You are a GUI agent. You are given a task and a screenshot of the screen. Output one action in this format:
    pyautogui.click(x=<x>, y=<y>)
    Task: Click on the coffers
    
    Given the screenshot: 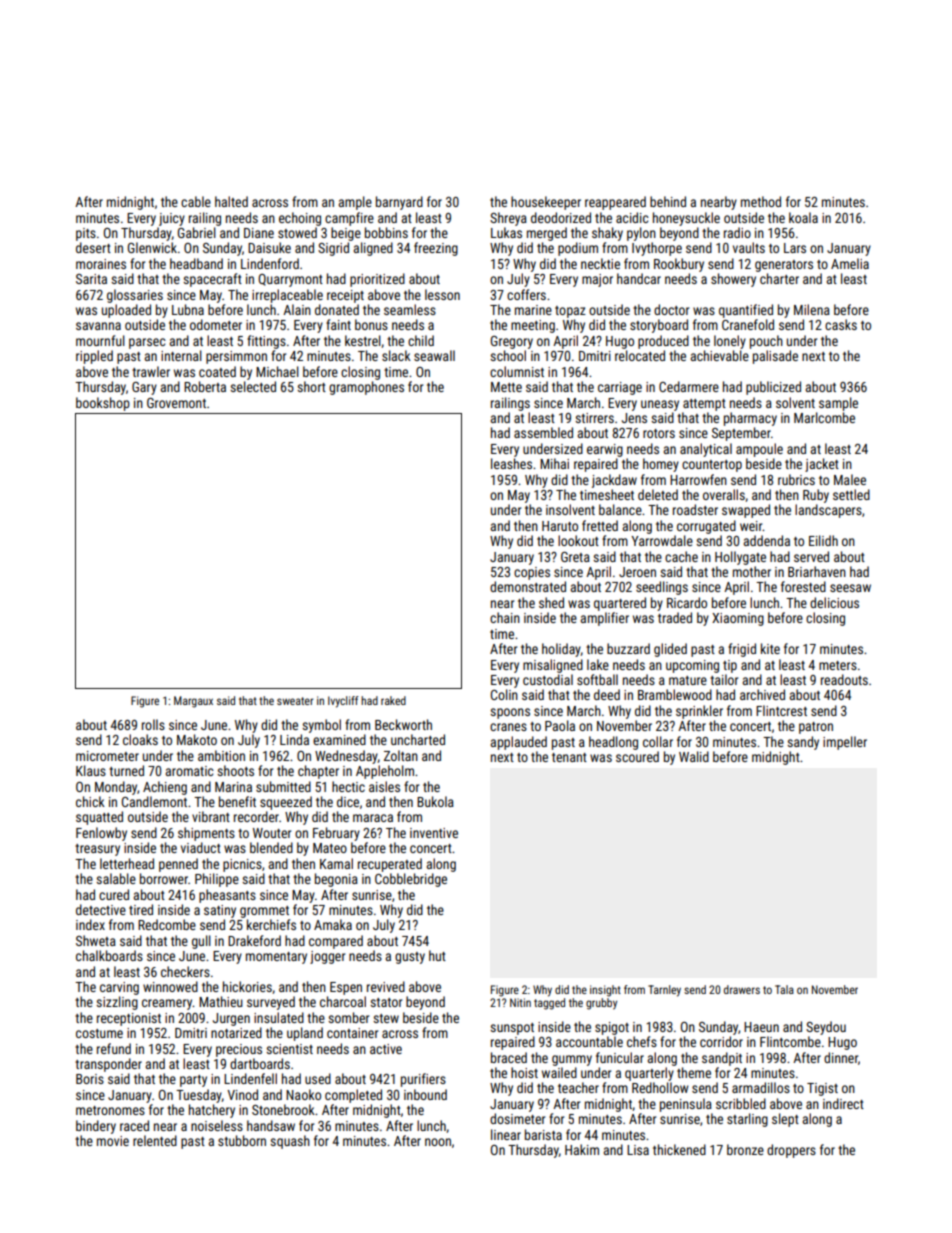 What is the action you would take?
    pyautogui.click(x=526, y=294)
